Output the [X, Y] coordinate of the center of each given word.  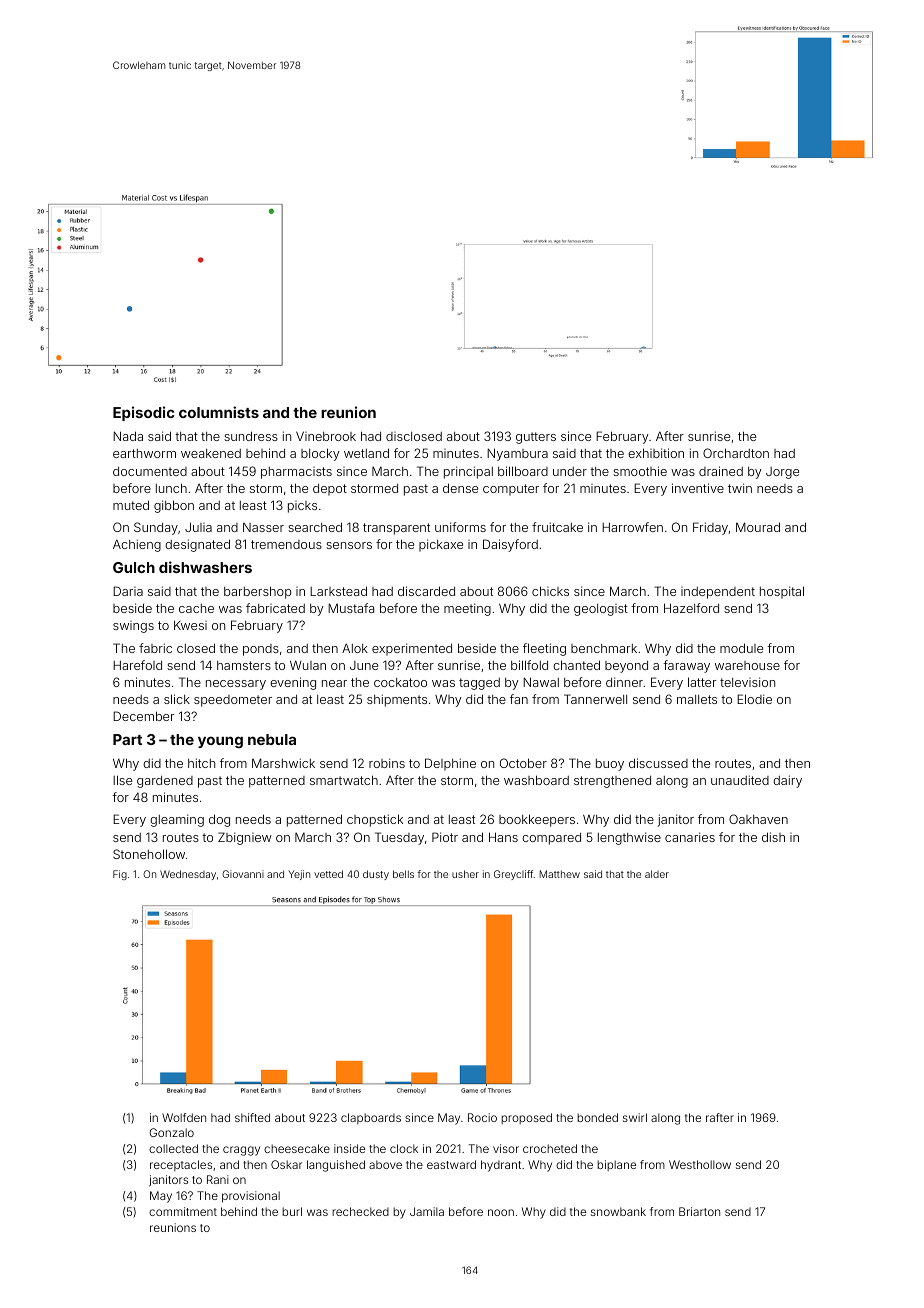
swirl [635, 1117]
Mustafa [351, 608]
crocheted [550, 1148]
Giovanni [243, 874]
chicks [550, 591]
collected [173, 1148]
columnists [219, 412]
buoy [610, 765]
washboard [536, 780]
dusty [376, 875]
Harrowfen [632, 527]
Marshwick [283, 763]
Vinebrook [326, 436]
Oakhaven [758, 819]
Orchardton [736, 453]
